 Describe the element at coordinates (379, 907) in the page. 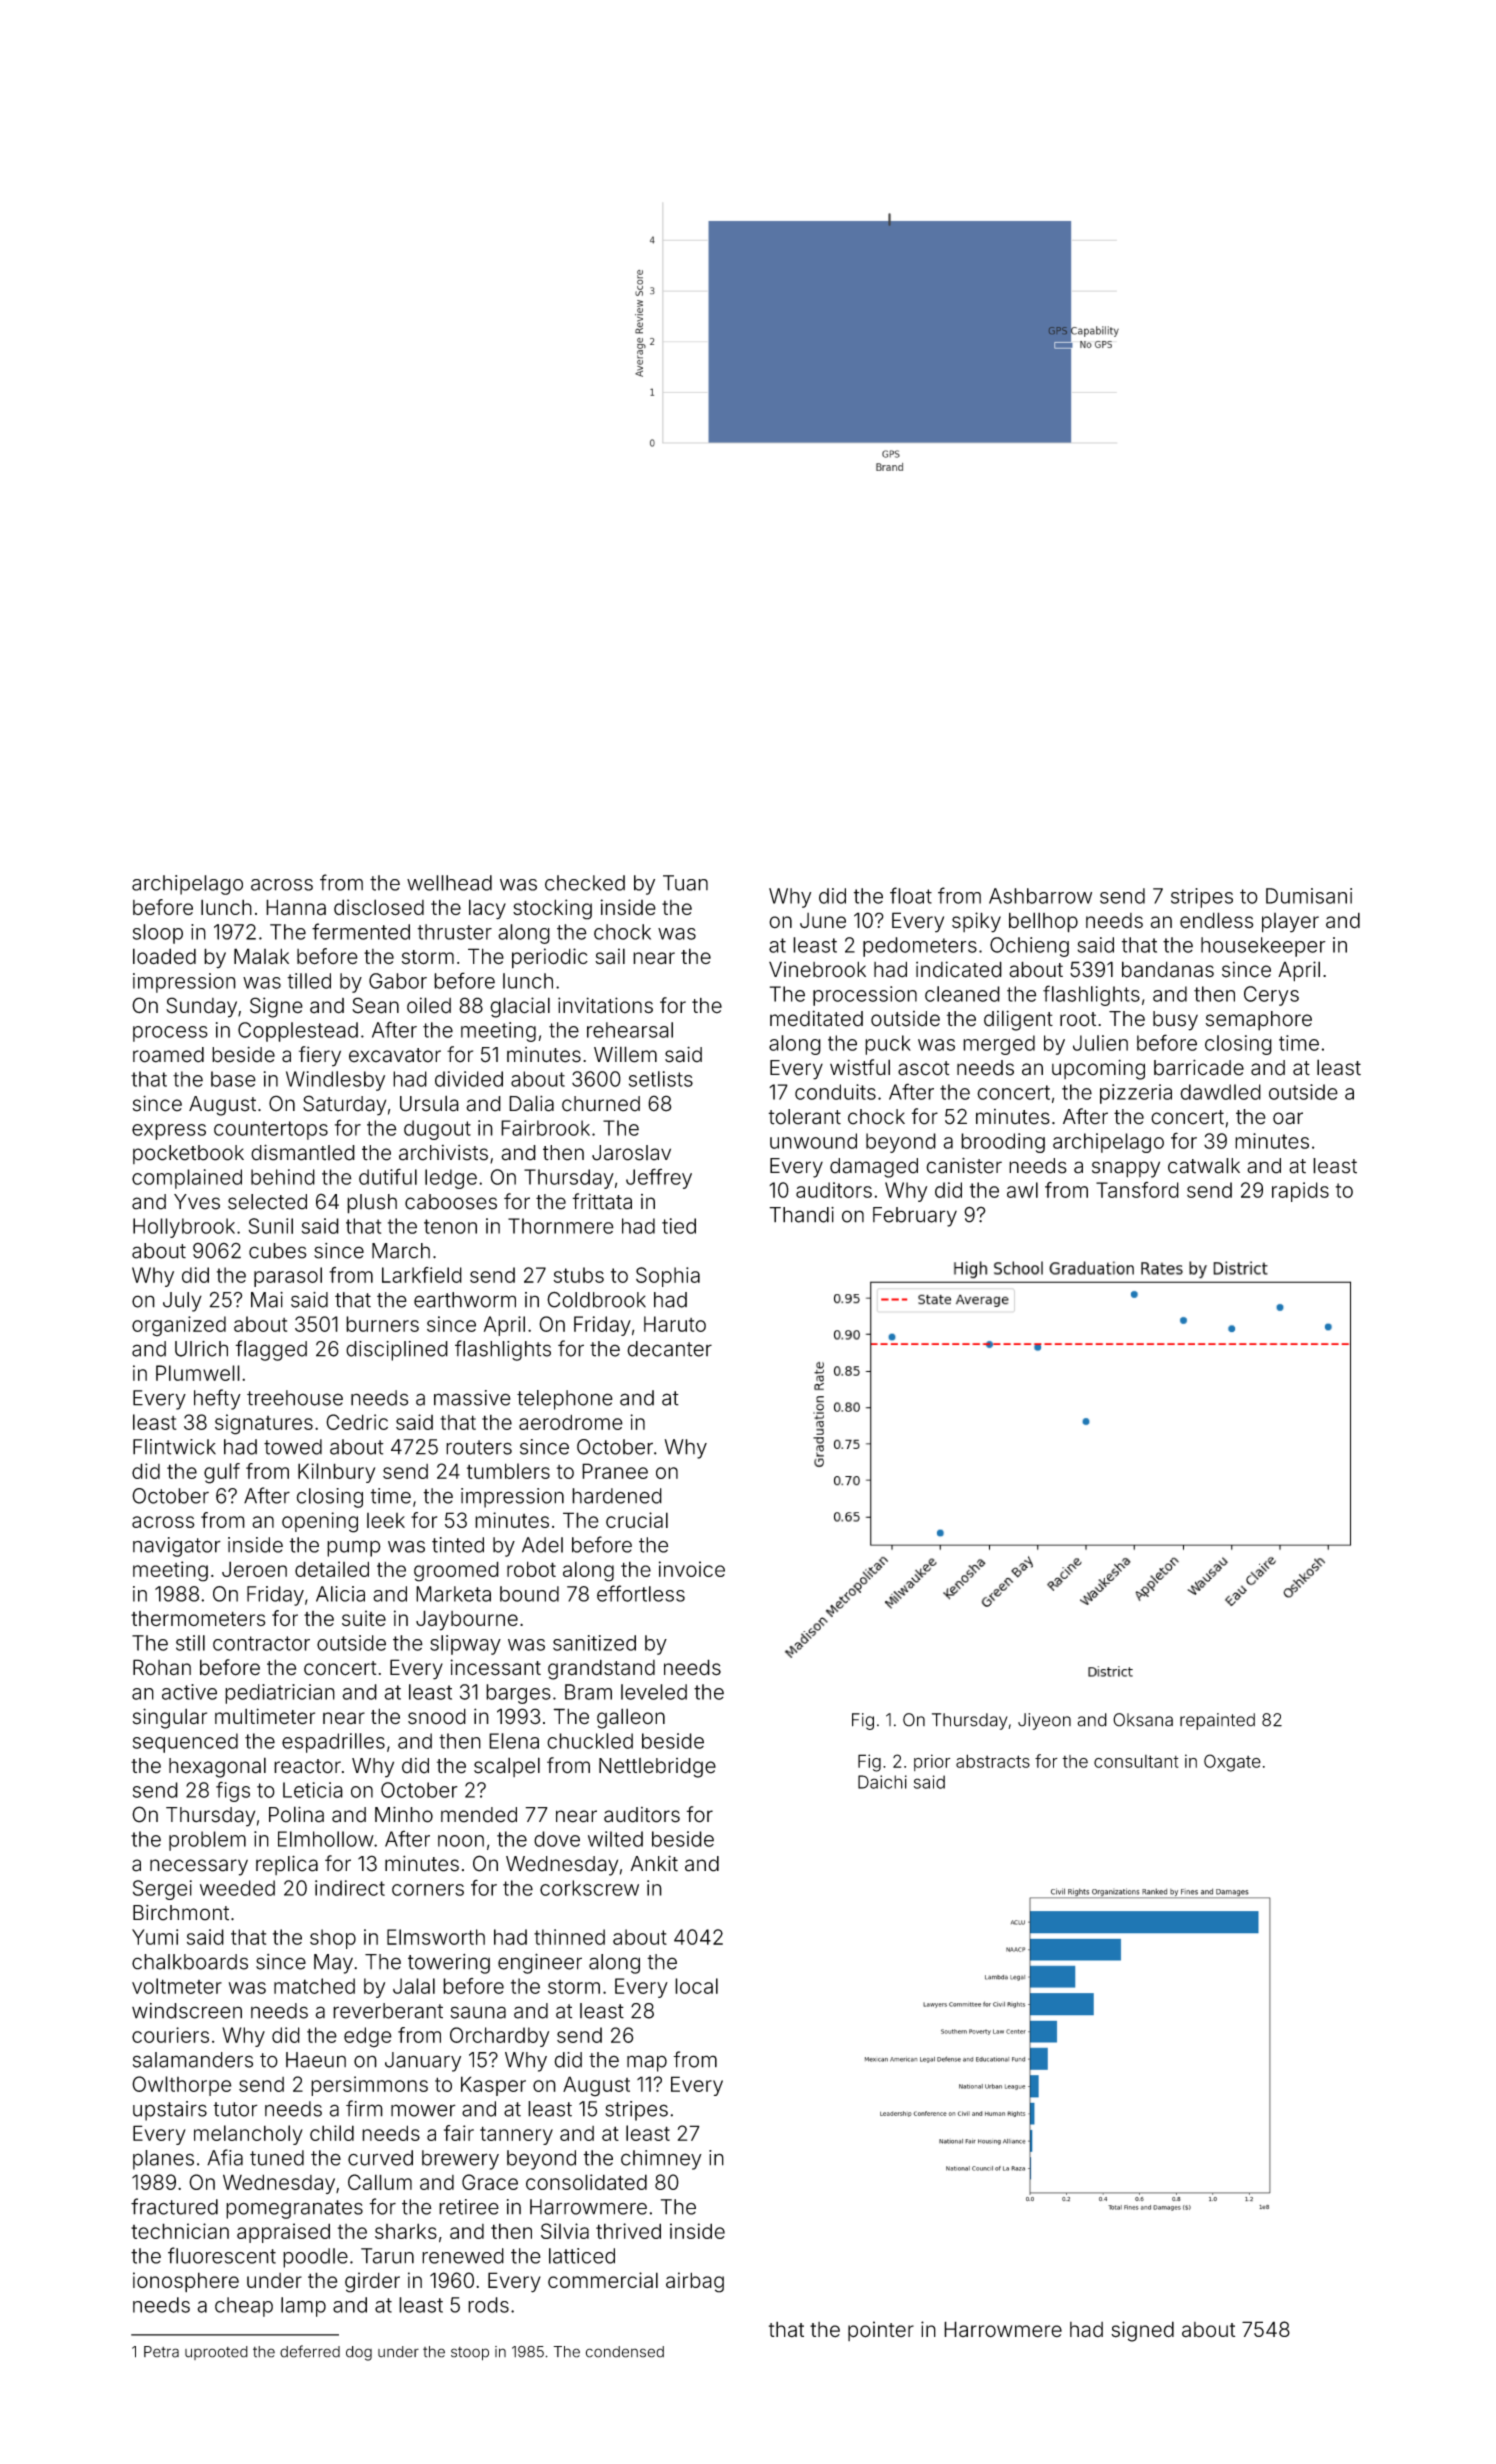

I see `disclosed` at that location.
